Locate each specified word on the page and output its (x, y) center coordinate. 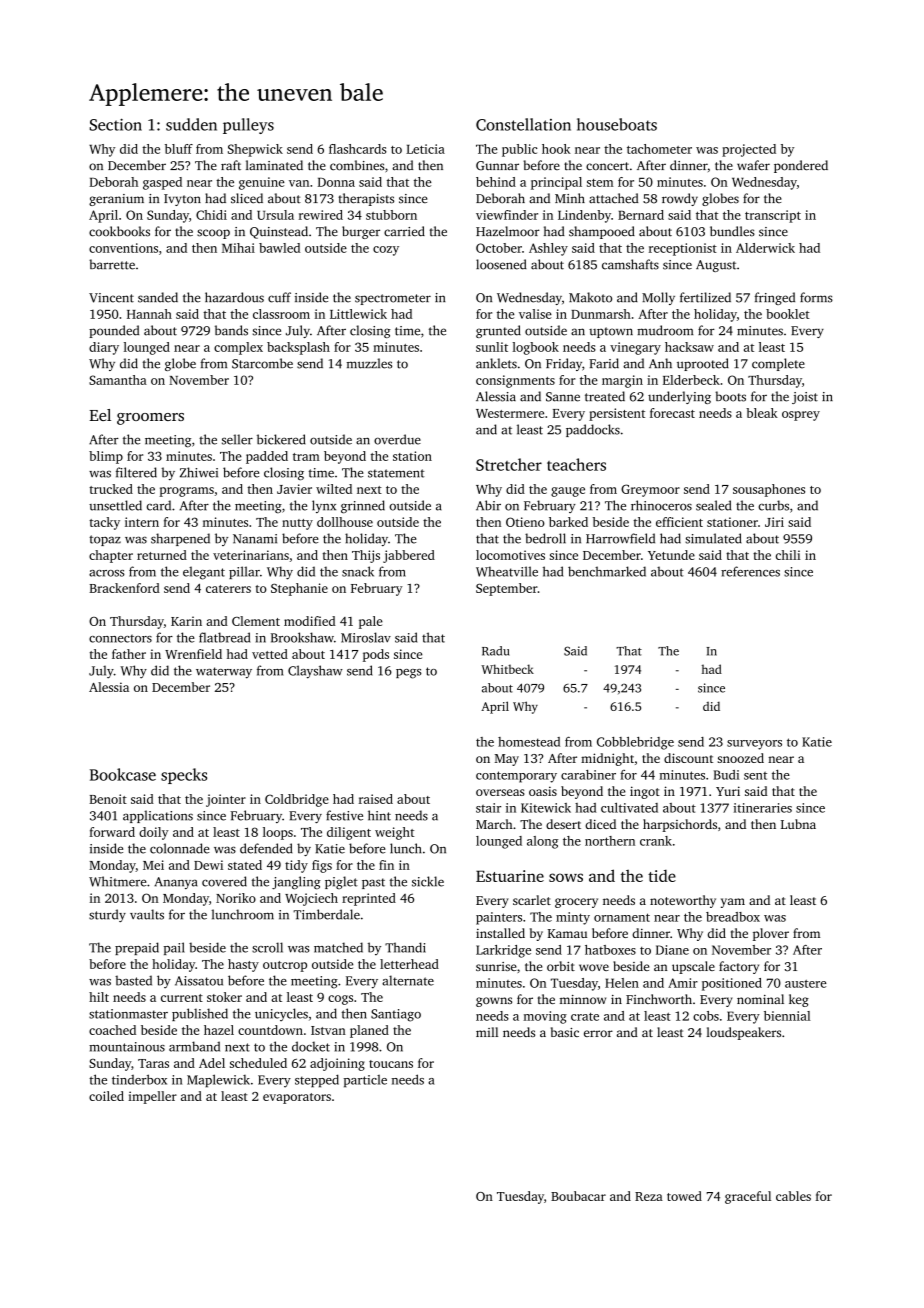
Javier (294, 489)
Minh (570, 198)
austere (805, 984)
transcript (773, 216)
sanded (158, 297)
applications (158, 816)
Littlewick (358, 314)
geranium (116, 200)
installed (500, 933)
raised (376, 799)
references (750, 571)
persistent (617, 414)
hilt (99, 997)
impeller (152, 1097)
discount (688, 758)
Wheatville (507, 571)
